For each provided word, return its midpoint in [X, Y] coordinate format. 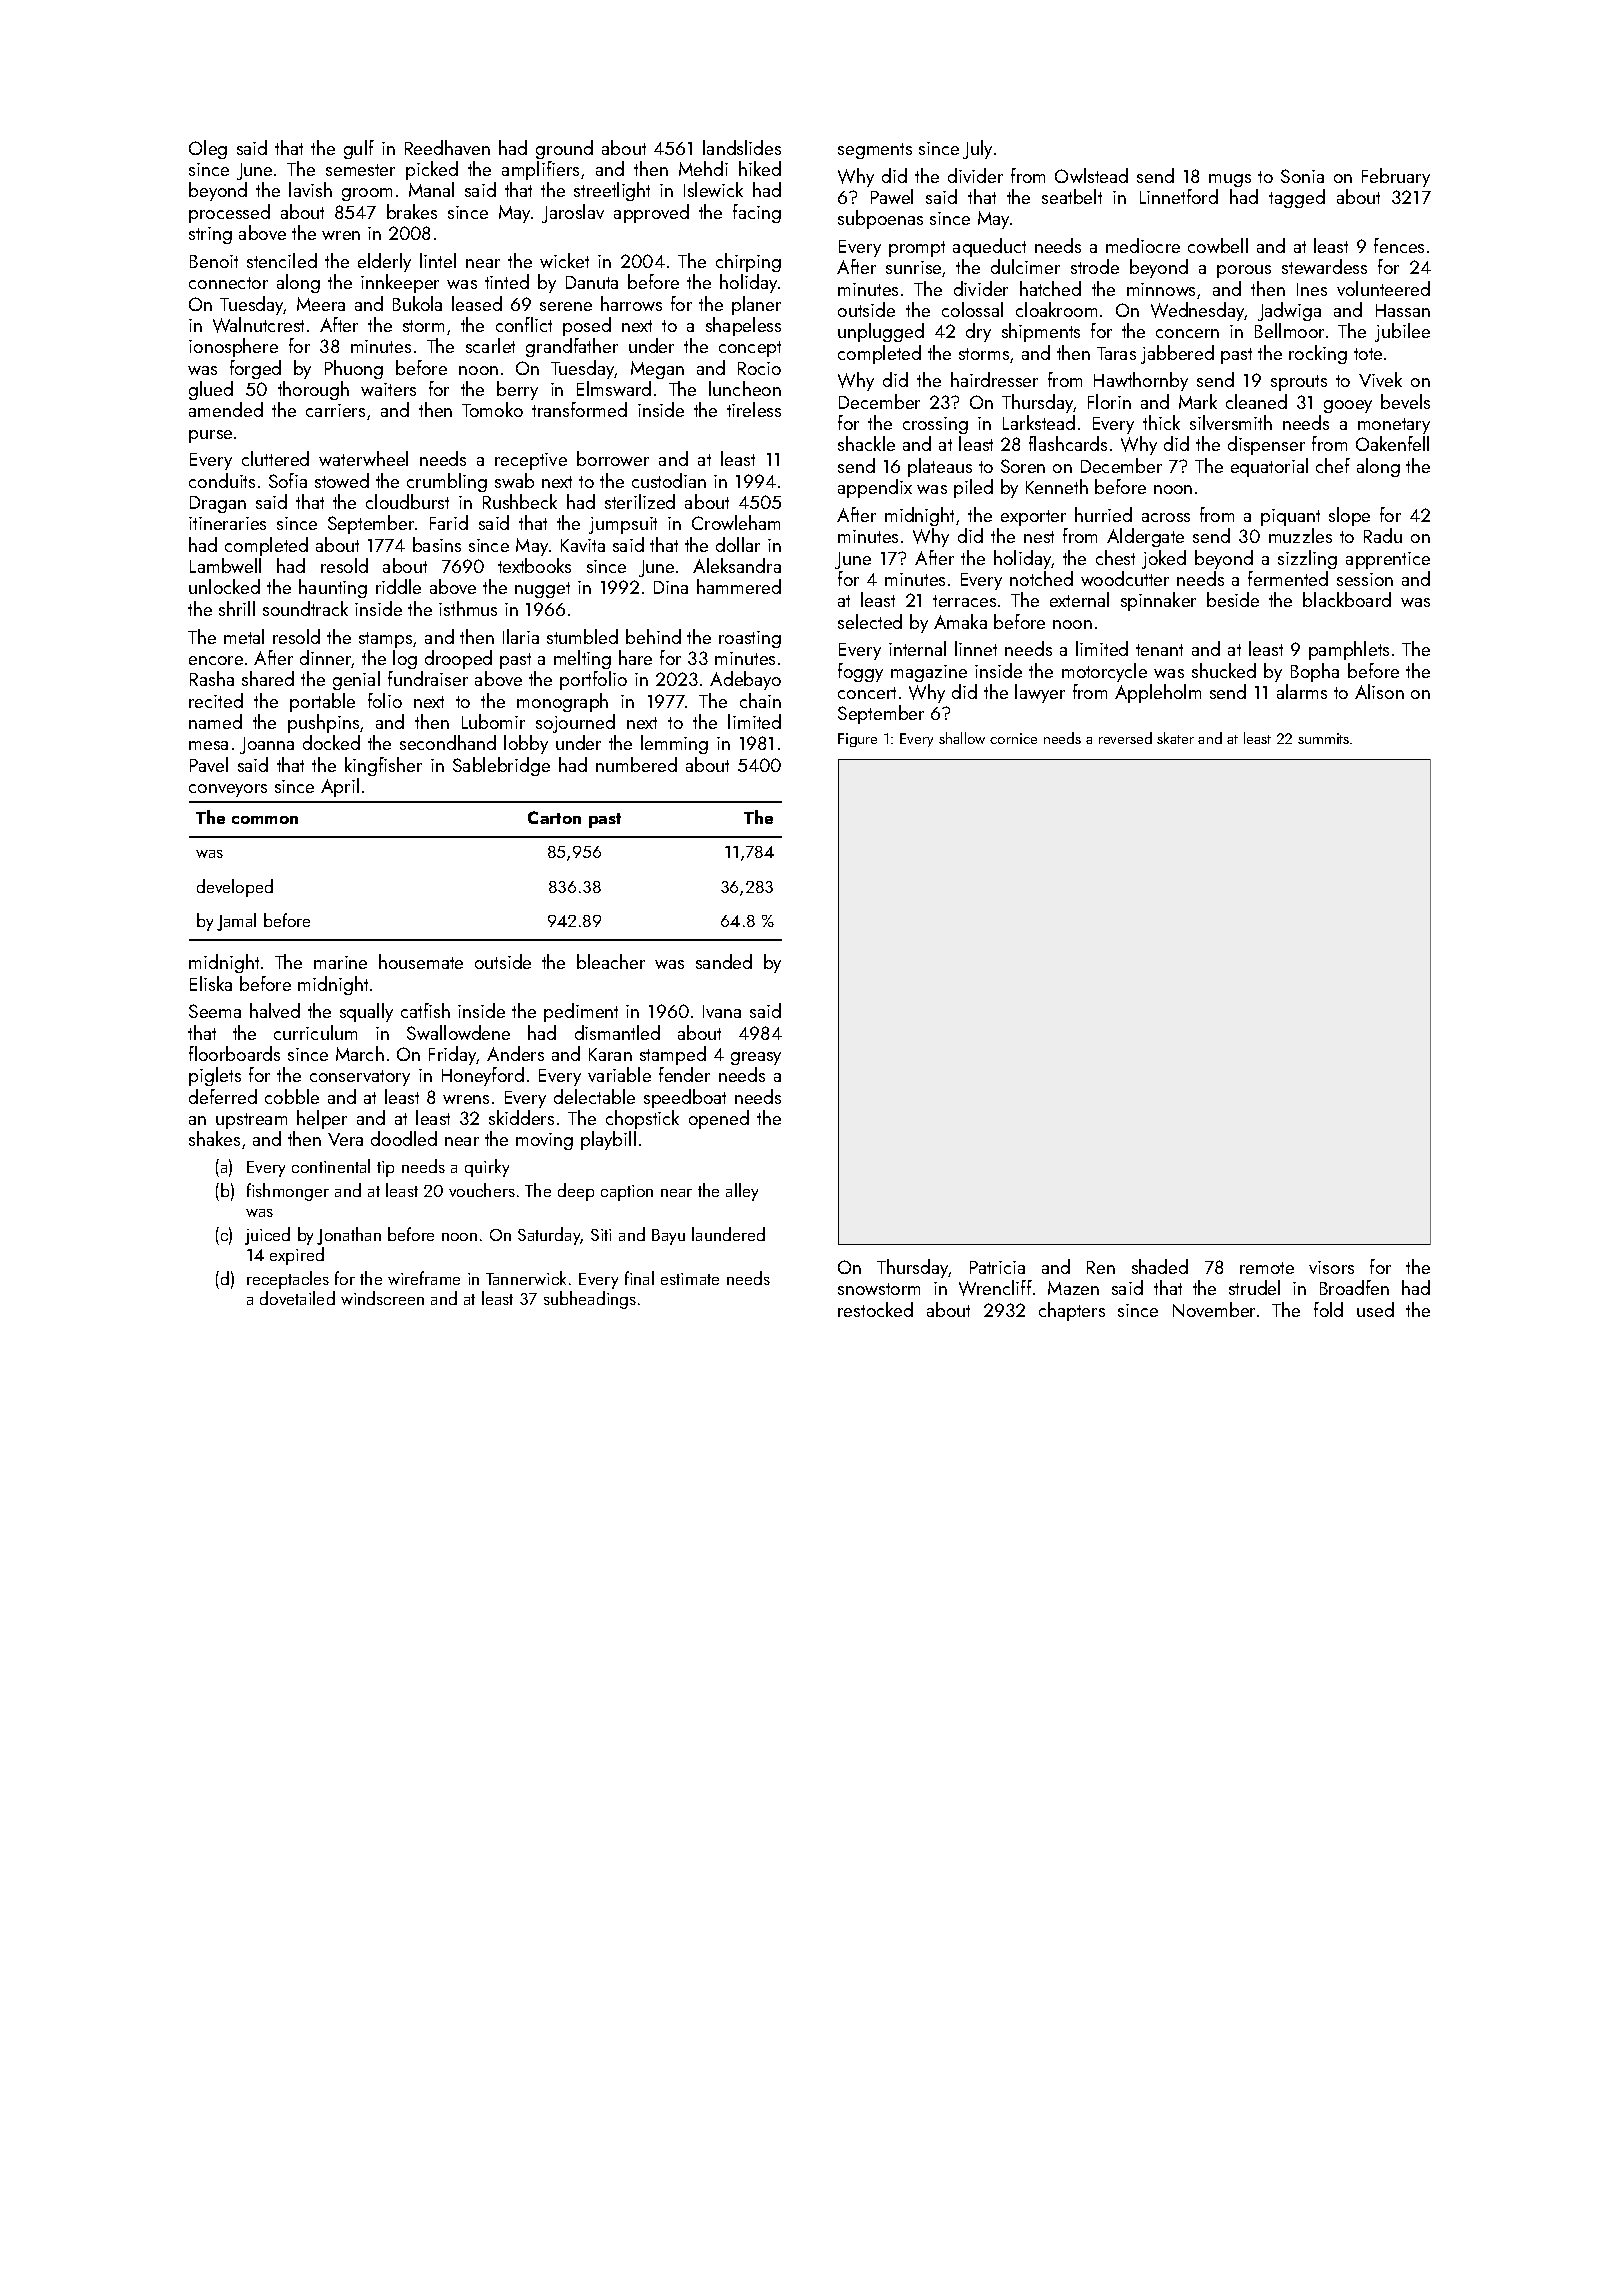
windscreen [382, 1298]
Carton [554, 817]
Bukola [417, 303]
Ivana [722, 1011]
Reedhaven [447, 147]
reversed [1125, 738]
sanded [724, 961]
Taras [1116, 353]
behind [653, 636]
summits [1323, 738]
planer [756, 305]
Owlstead [1091, 175]
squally [366, 1012]
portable [322, 702]
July [977, 149]
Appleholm [1158, 693]
